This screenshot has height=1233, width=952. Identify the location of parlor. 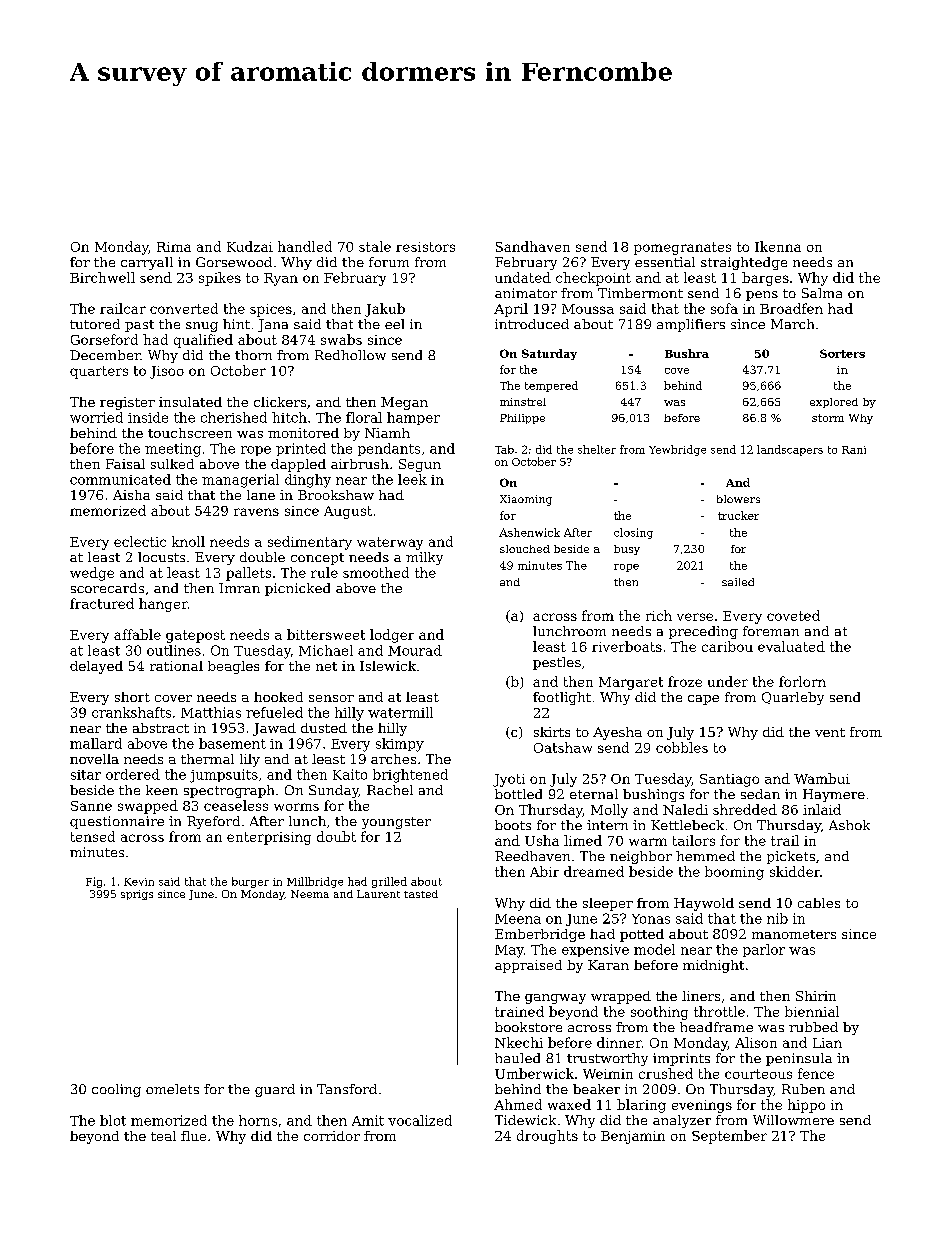
(764, 950).
